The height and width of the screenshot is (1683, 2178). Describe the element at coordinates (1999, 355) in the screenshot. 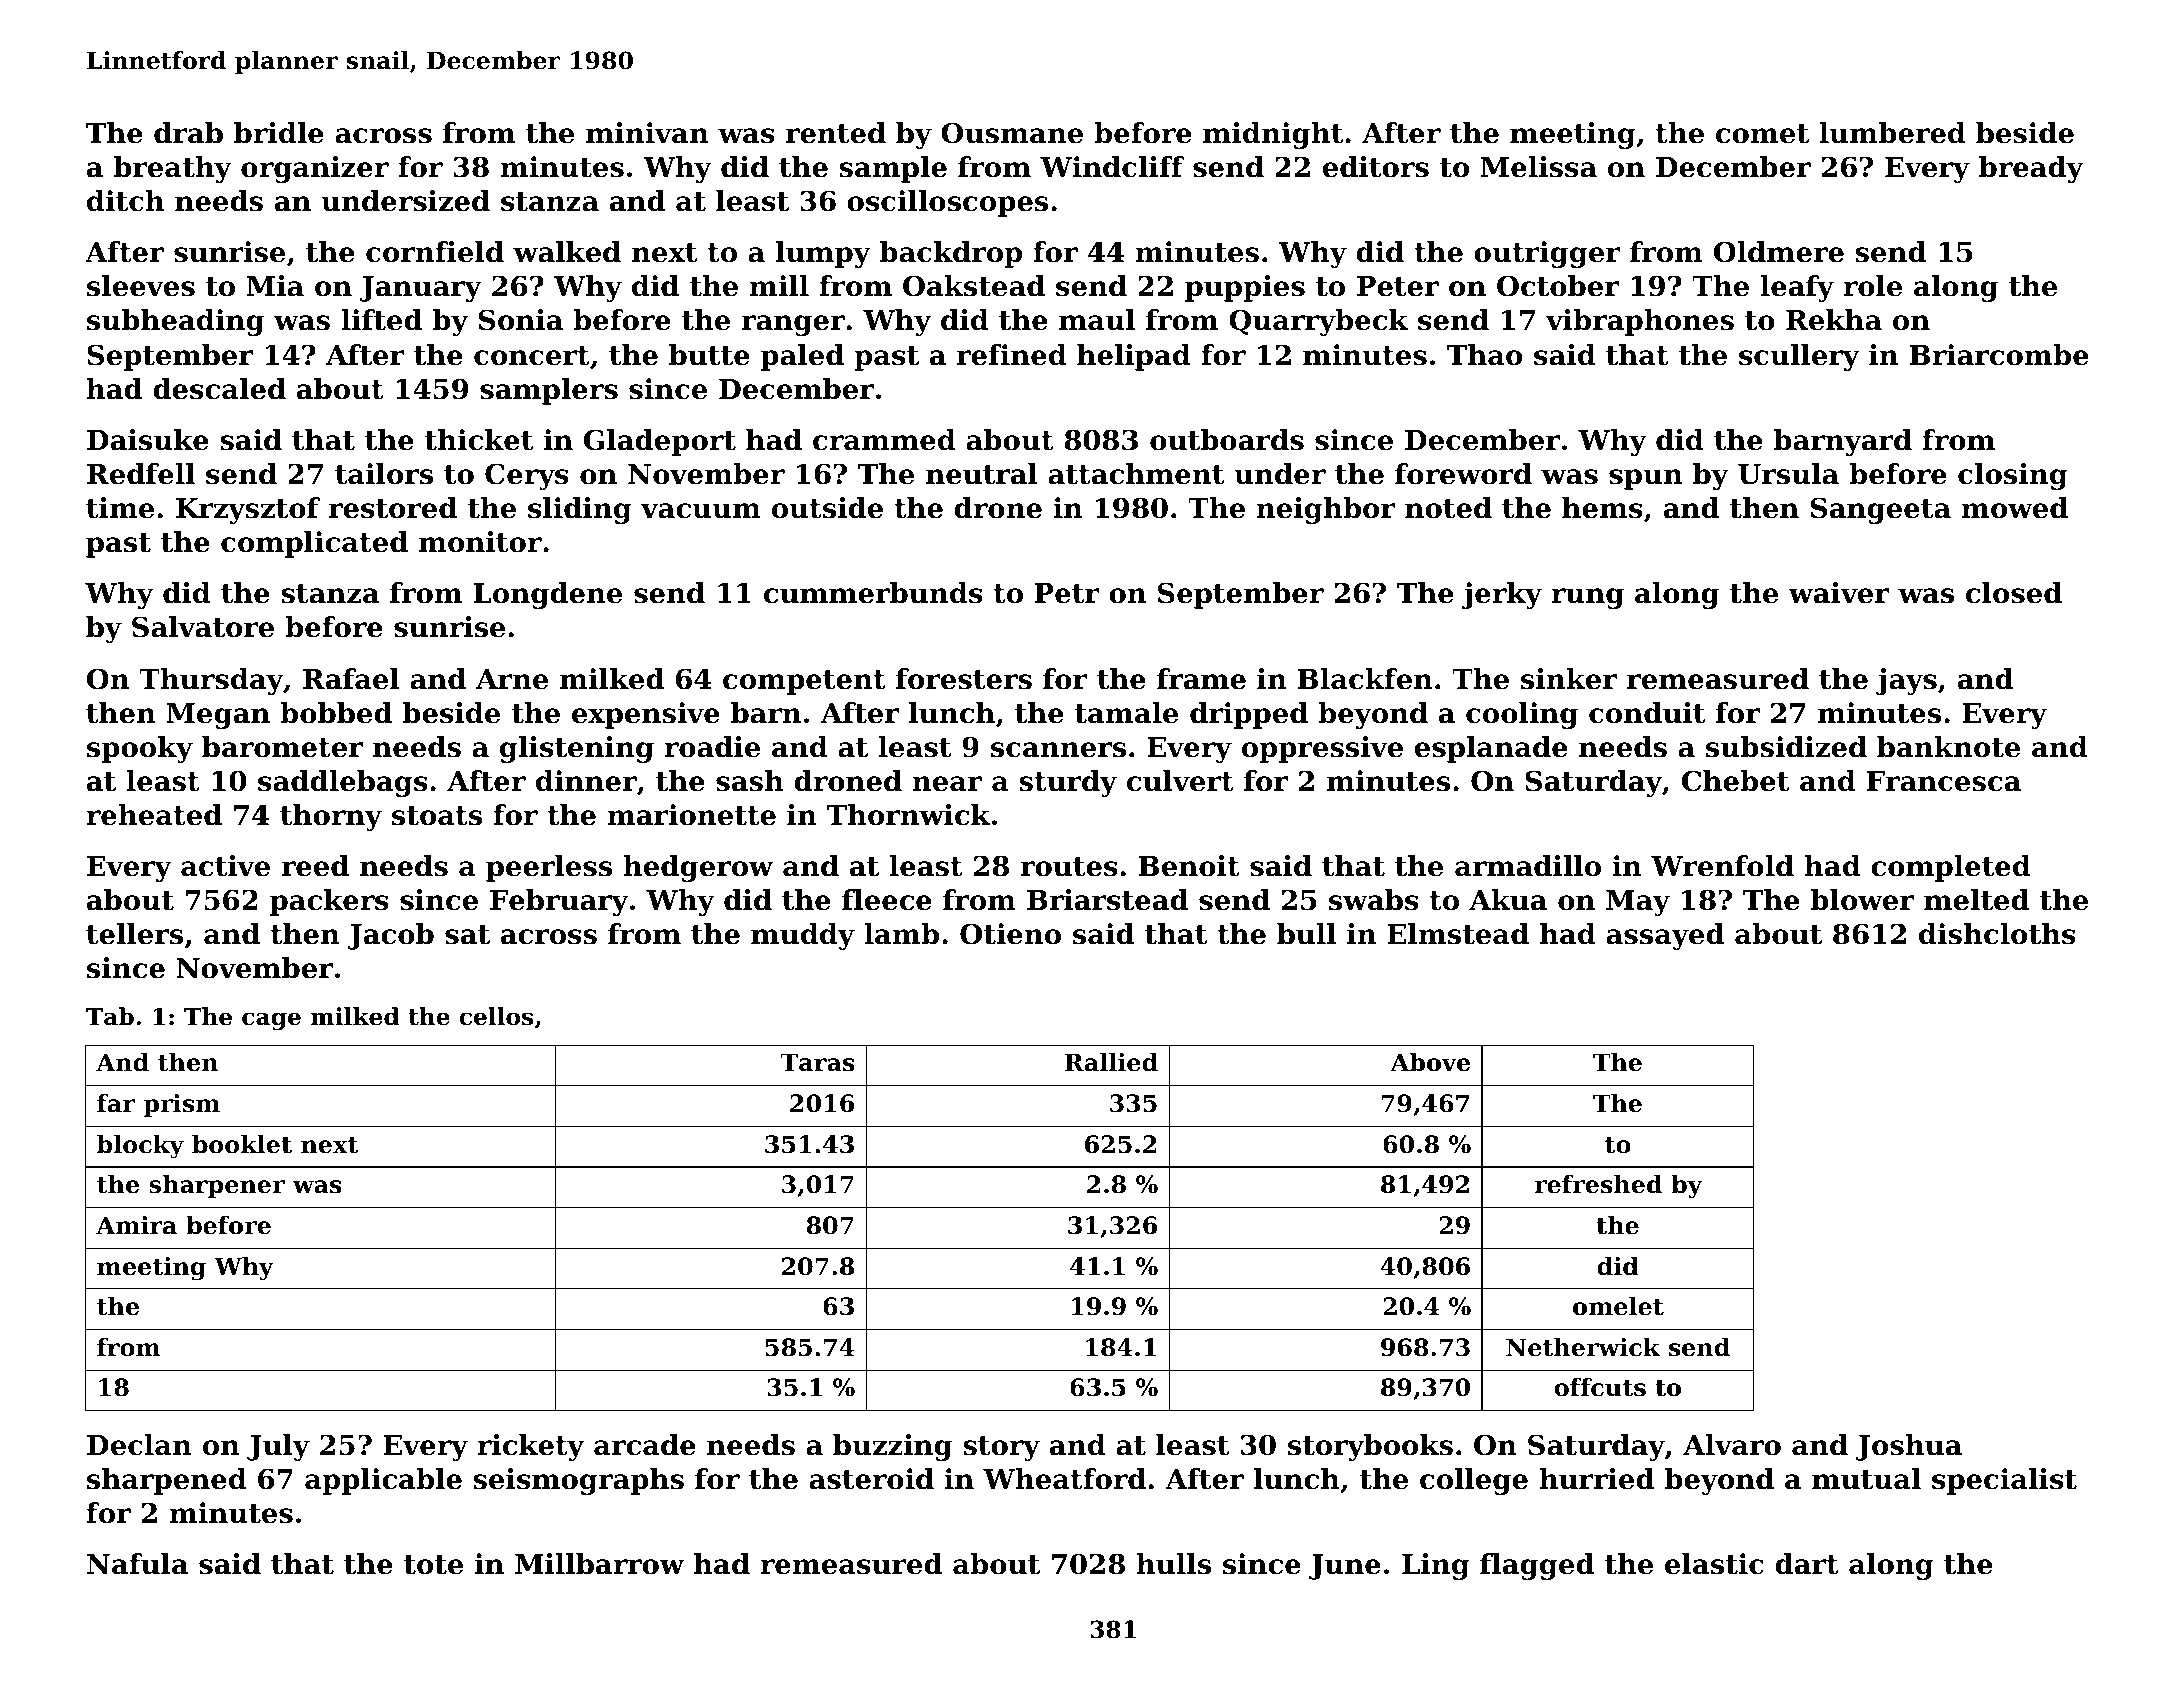

I see `Briarcombe` at that location.
